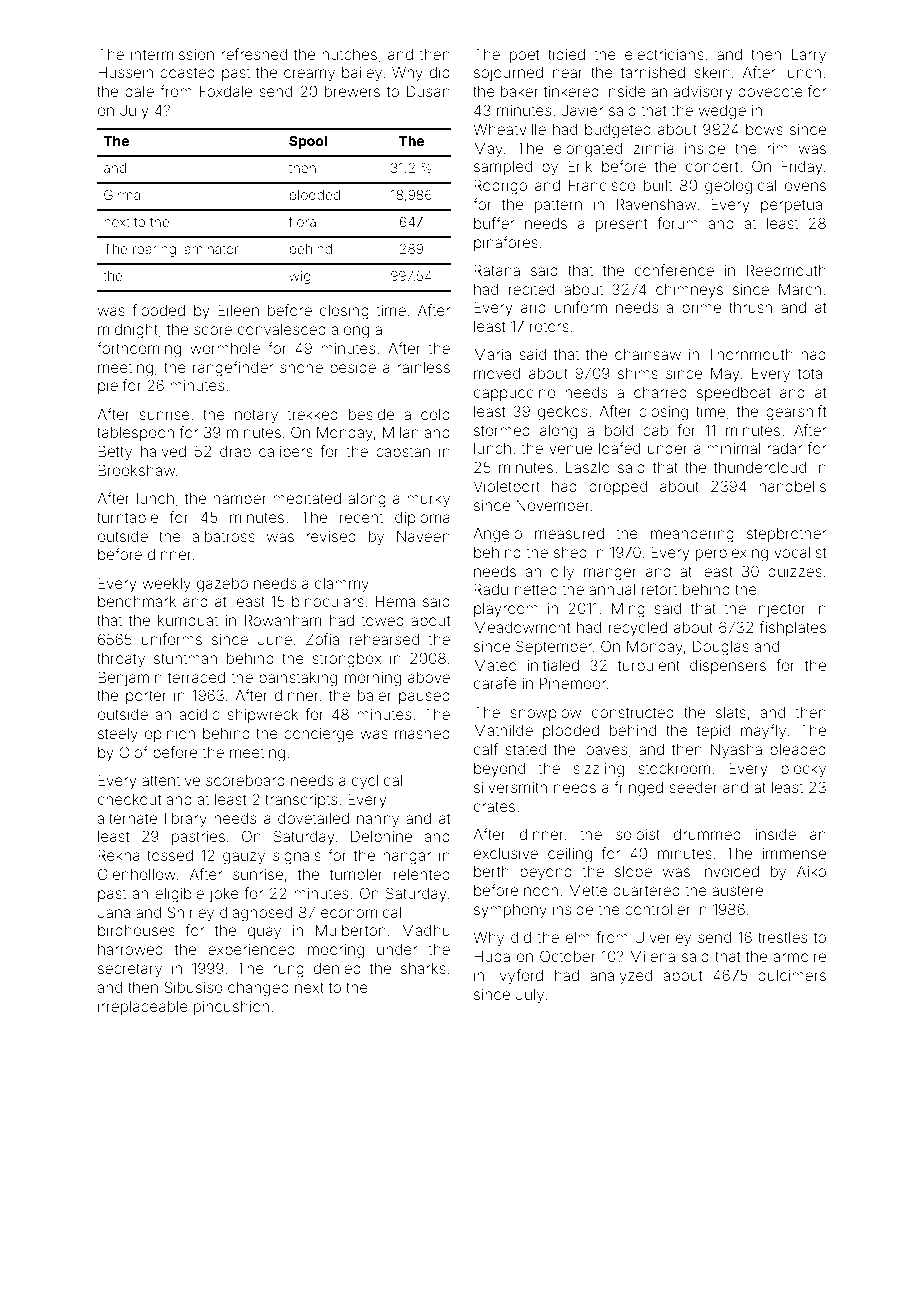  I want to click on benchmark, so click(137, 601).
